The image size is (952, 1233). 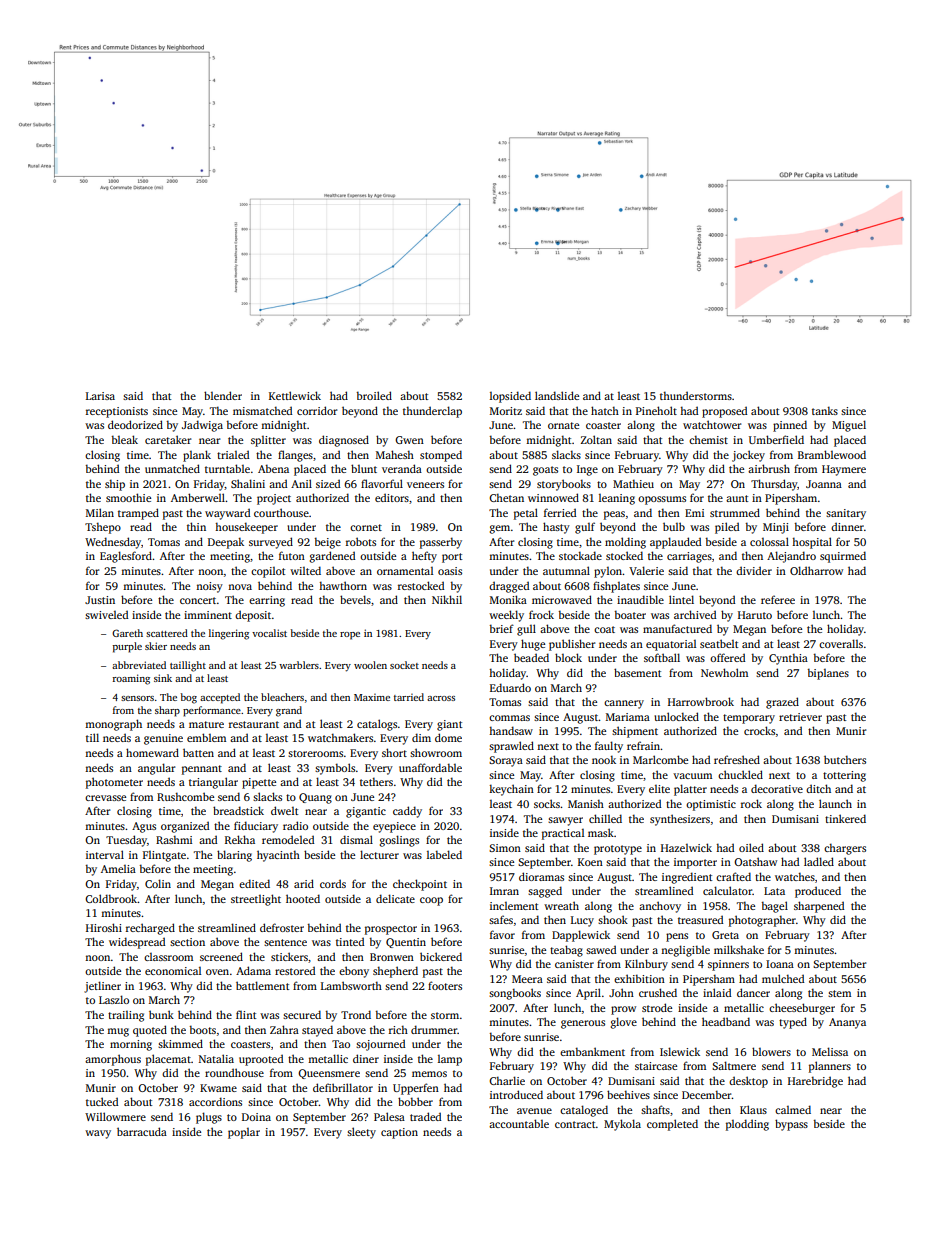 What do you see at coordinates (660, 907) in the screenshot?
I see `anchovy` at bounding box center [660, 907].
